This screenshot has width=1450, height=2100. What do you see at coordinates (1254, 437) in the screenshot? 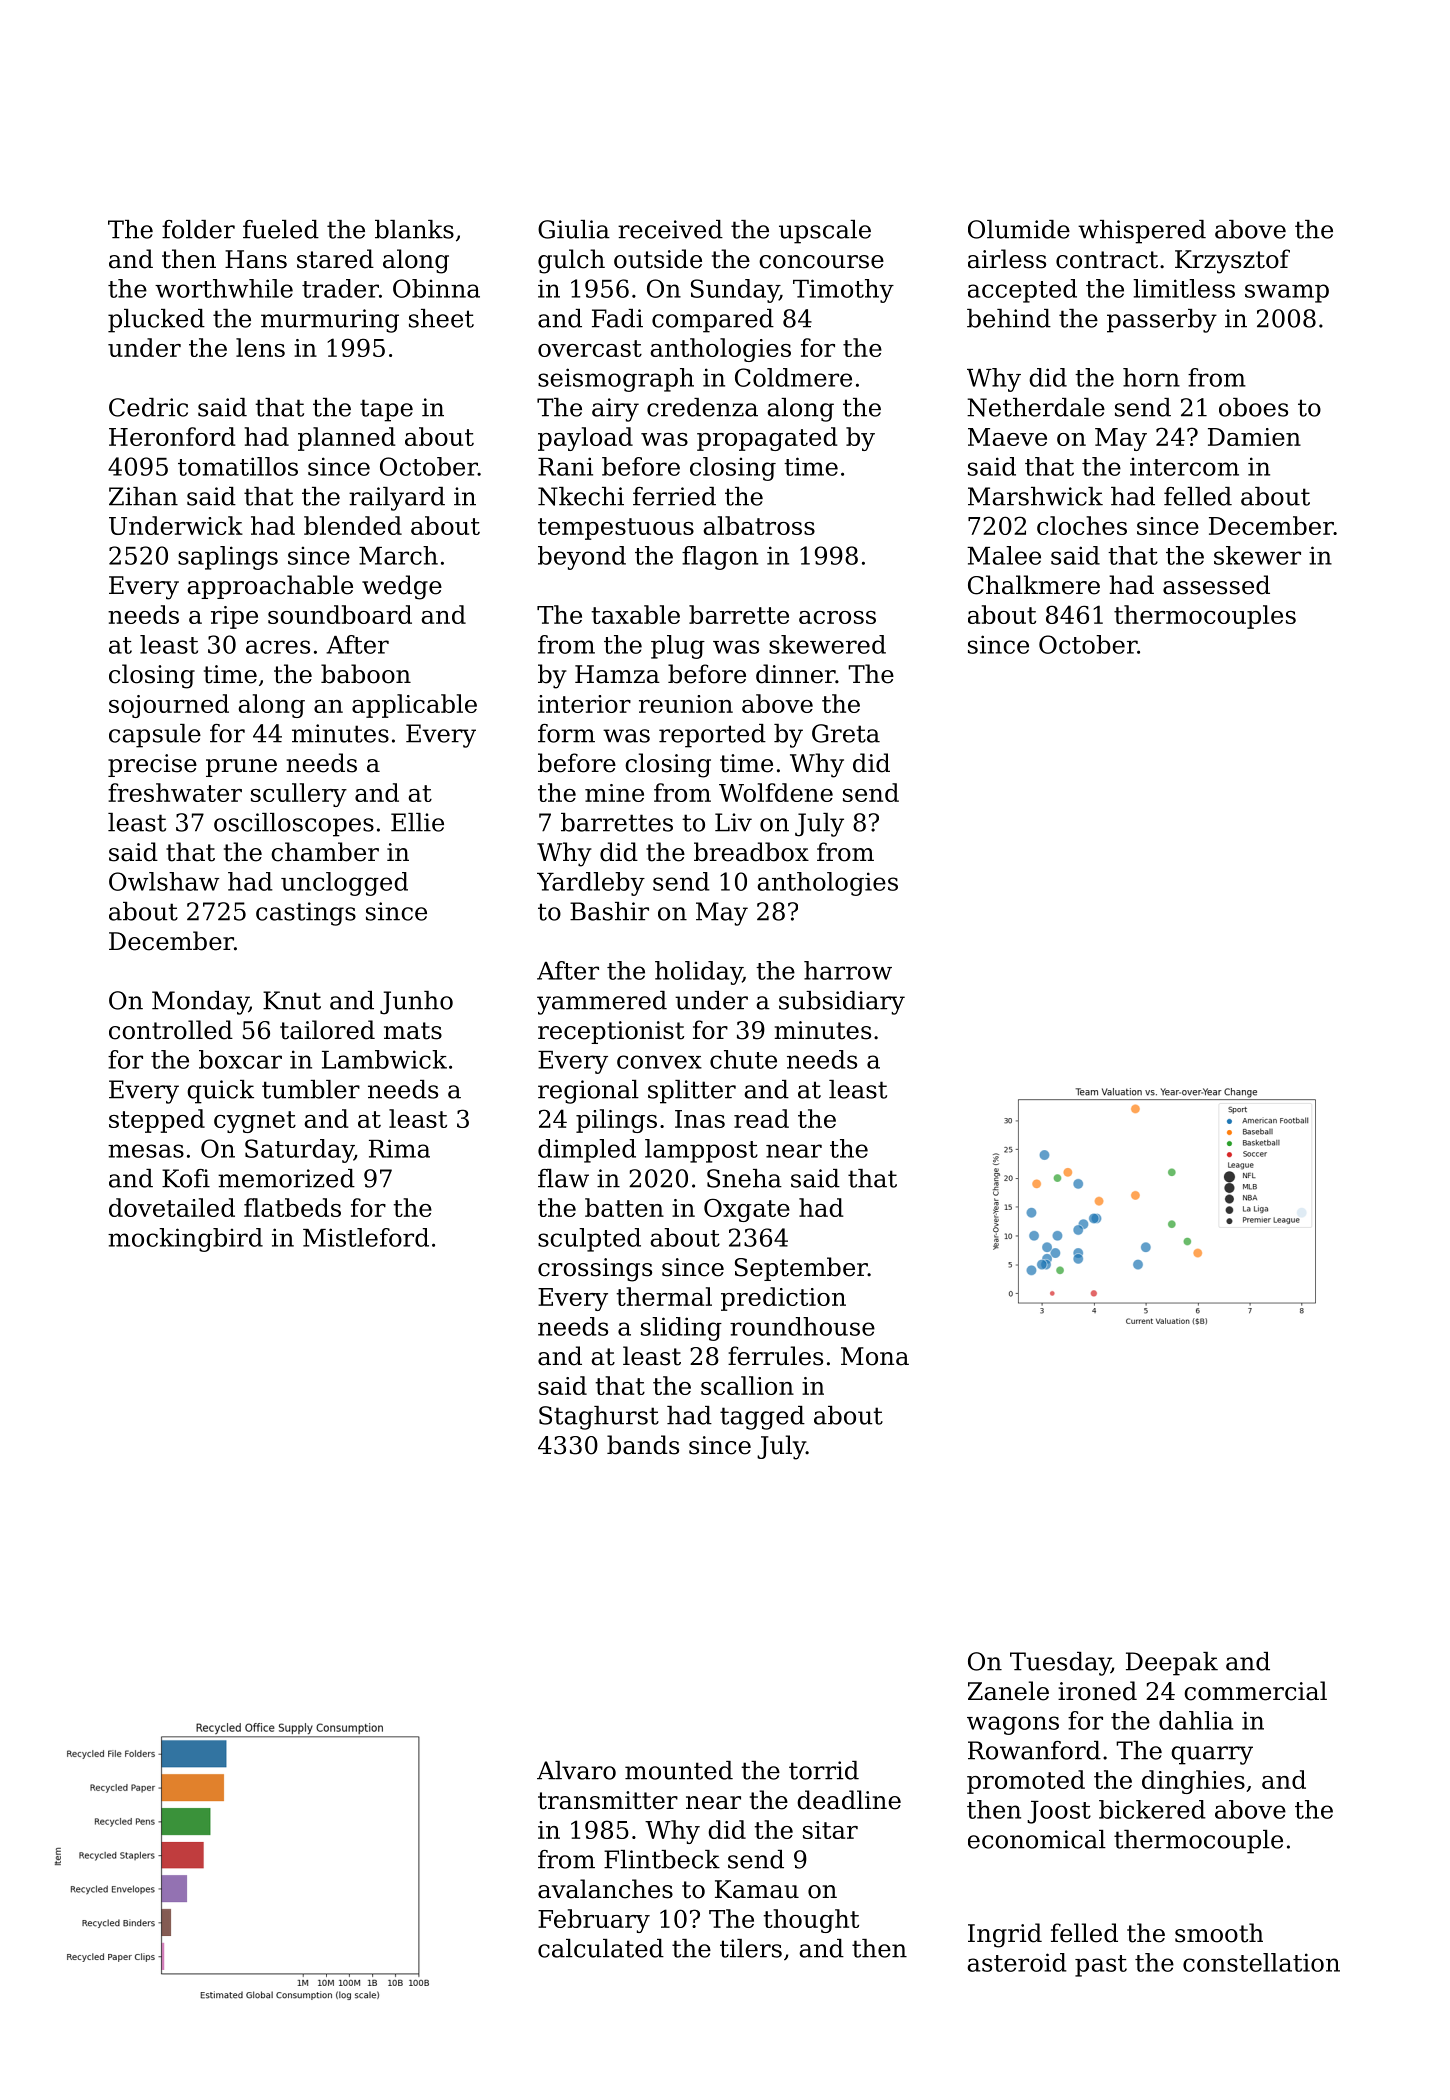
I see `Damien` at bounding box center [1254, 437].
